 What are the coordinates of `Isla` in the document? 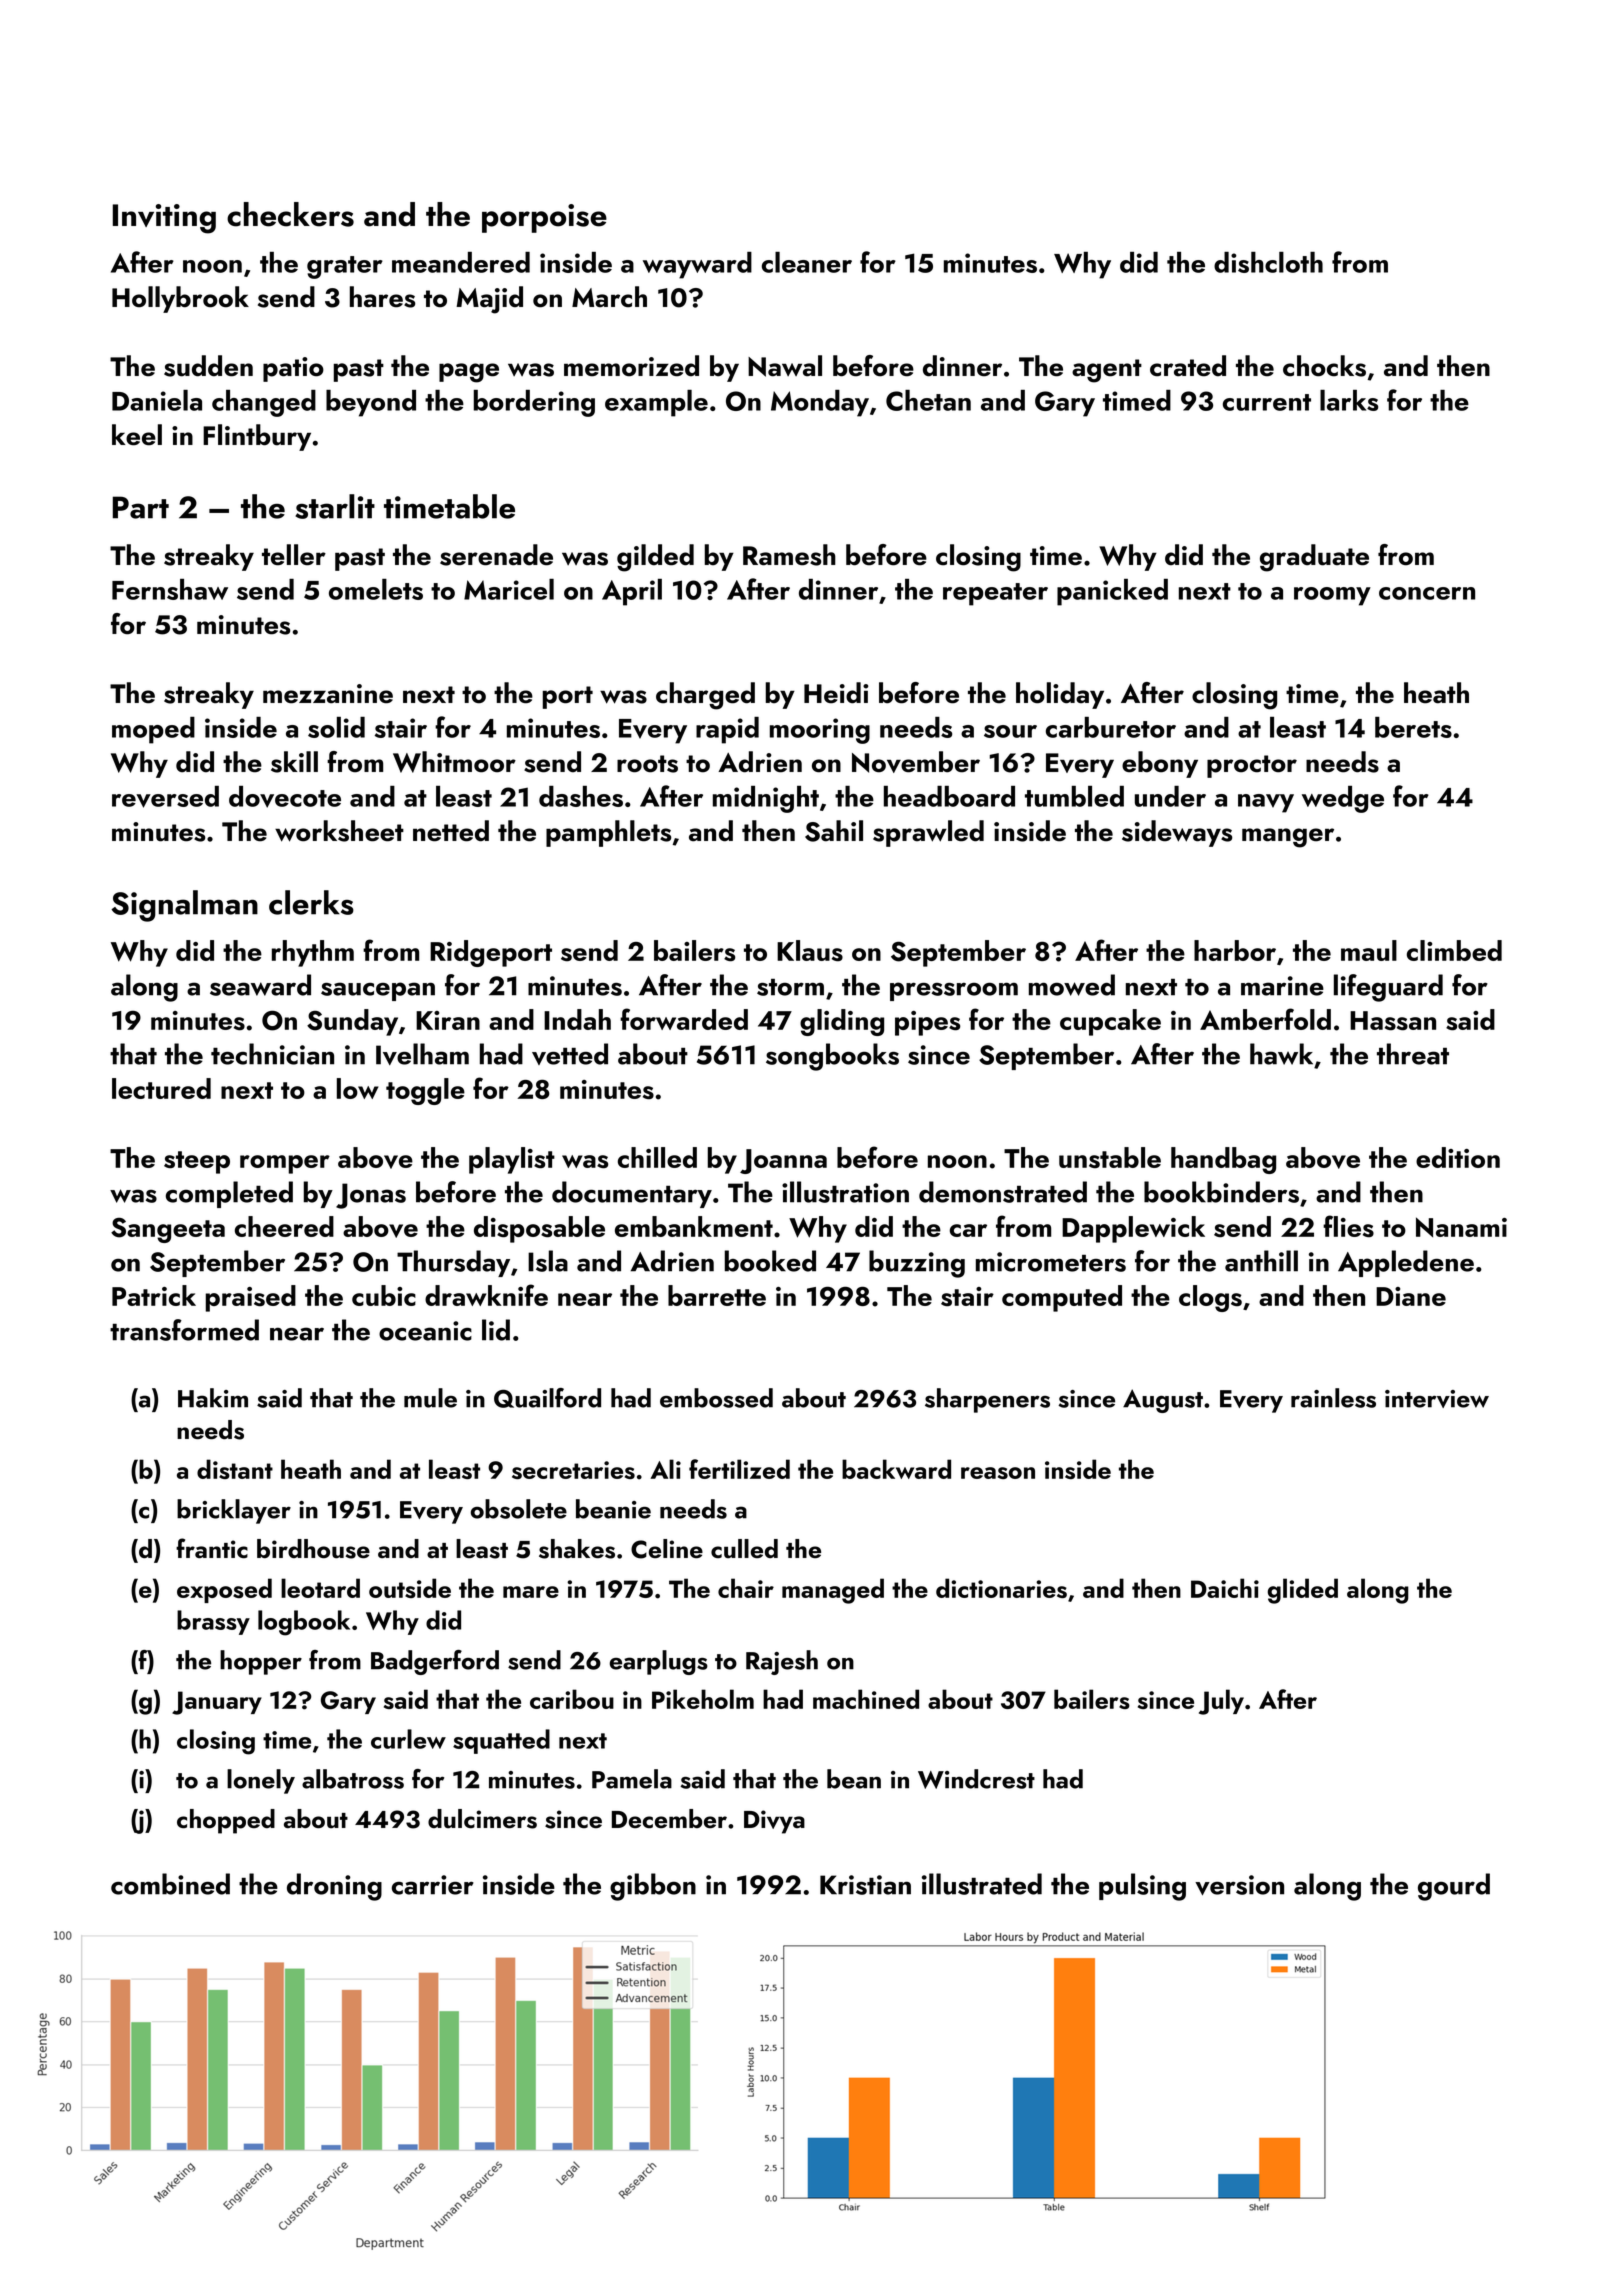 It's located at (548, 1261).
